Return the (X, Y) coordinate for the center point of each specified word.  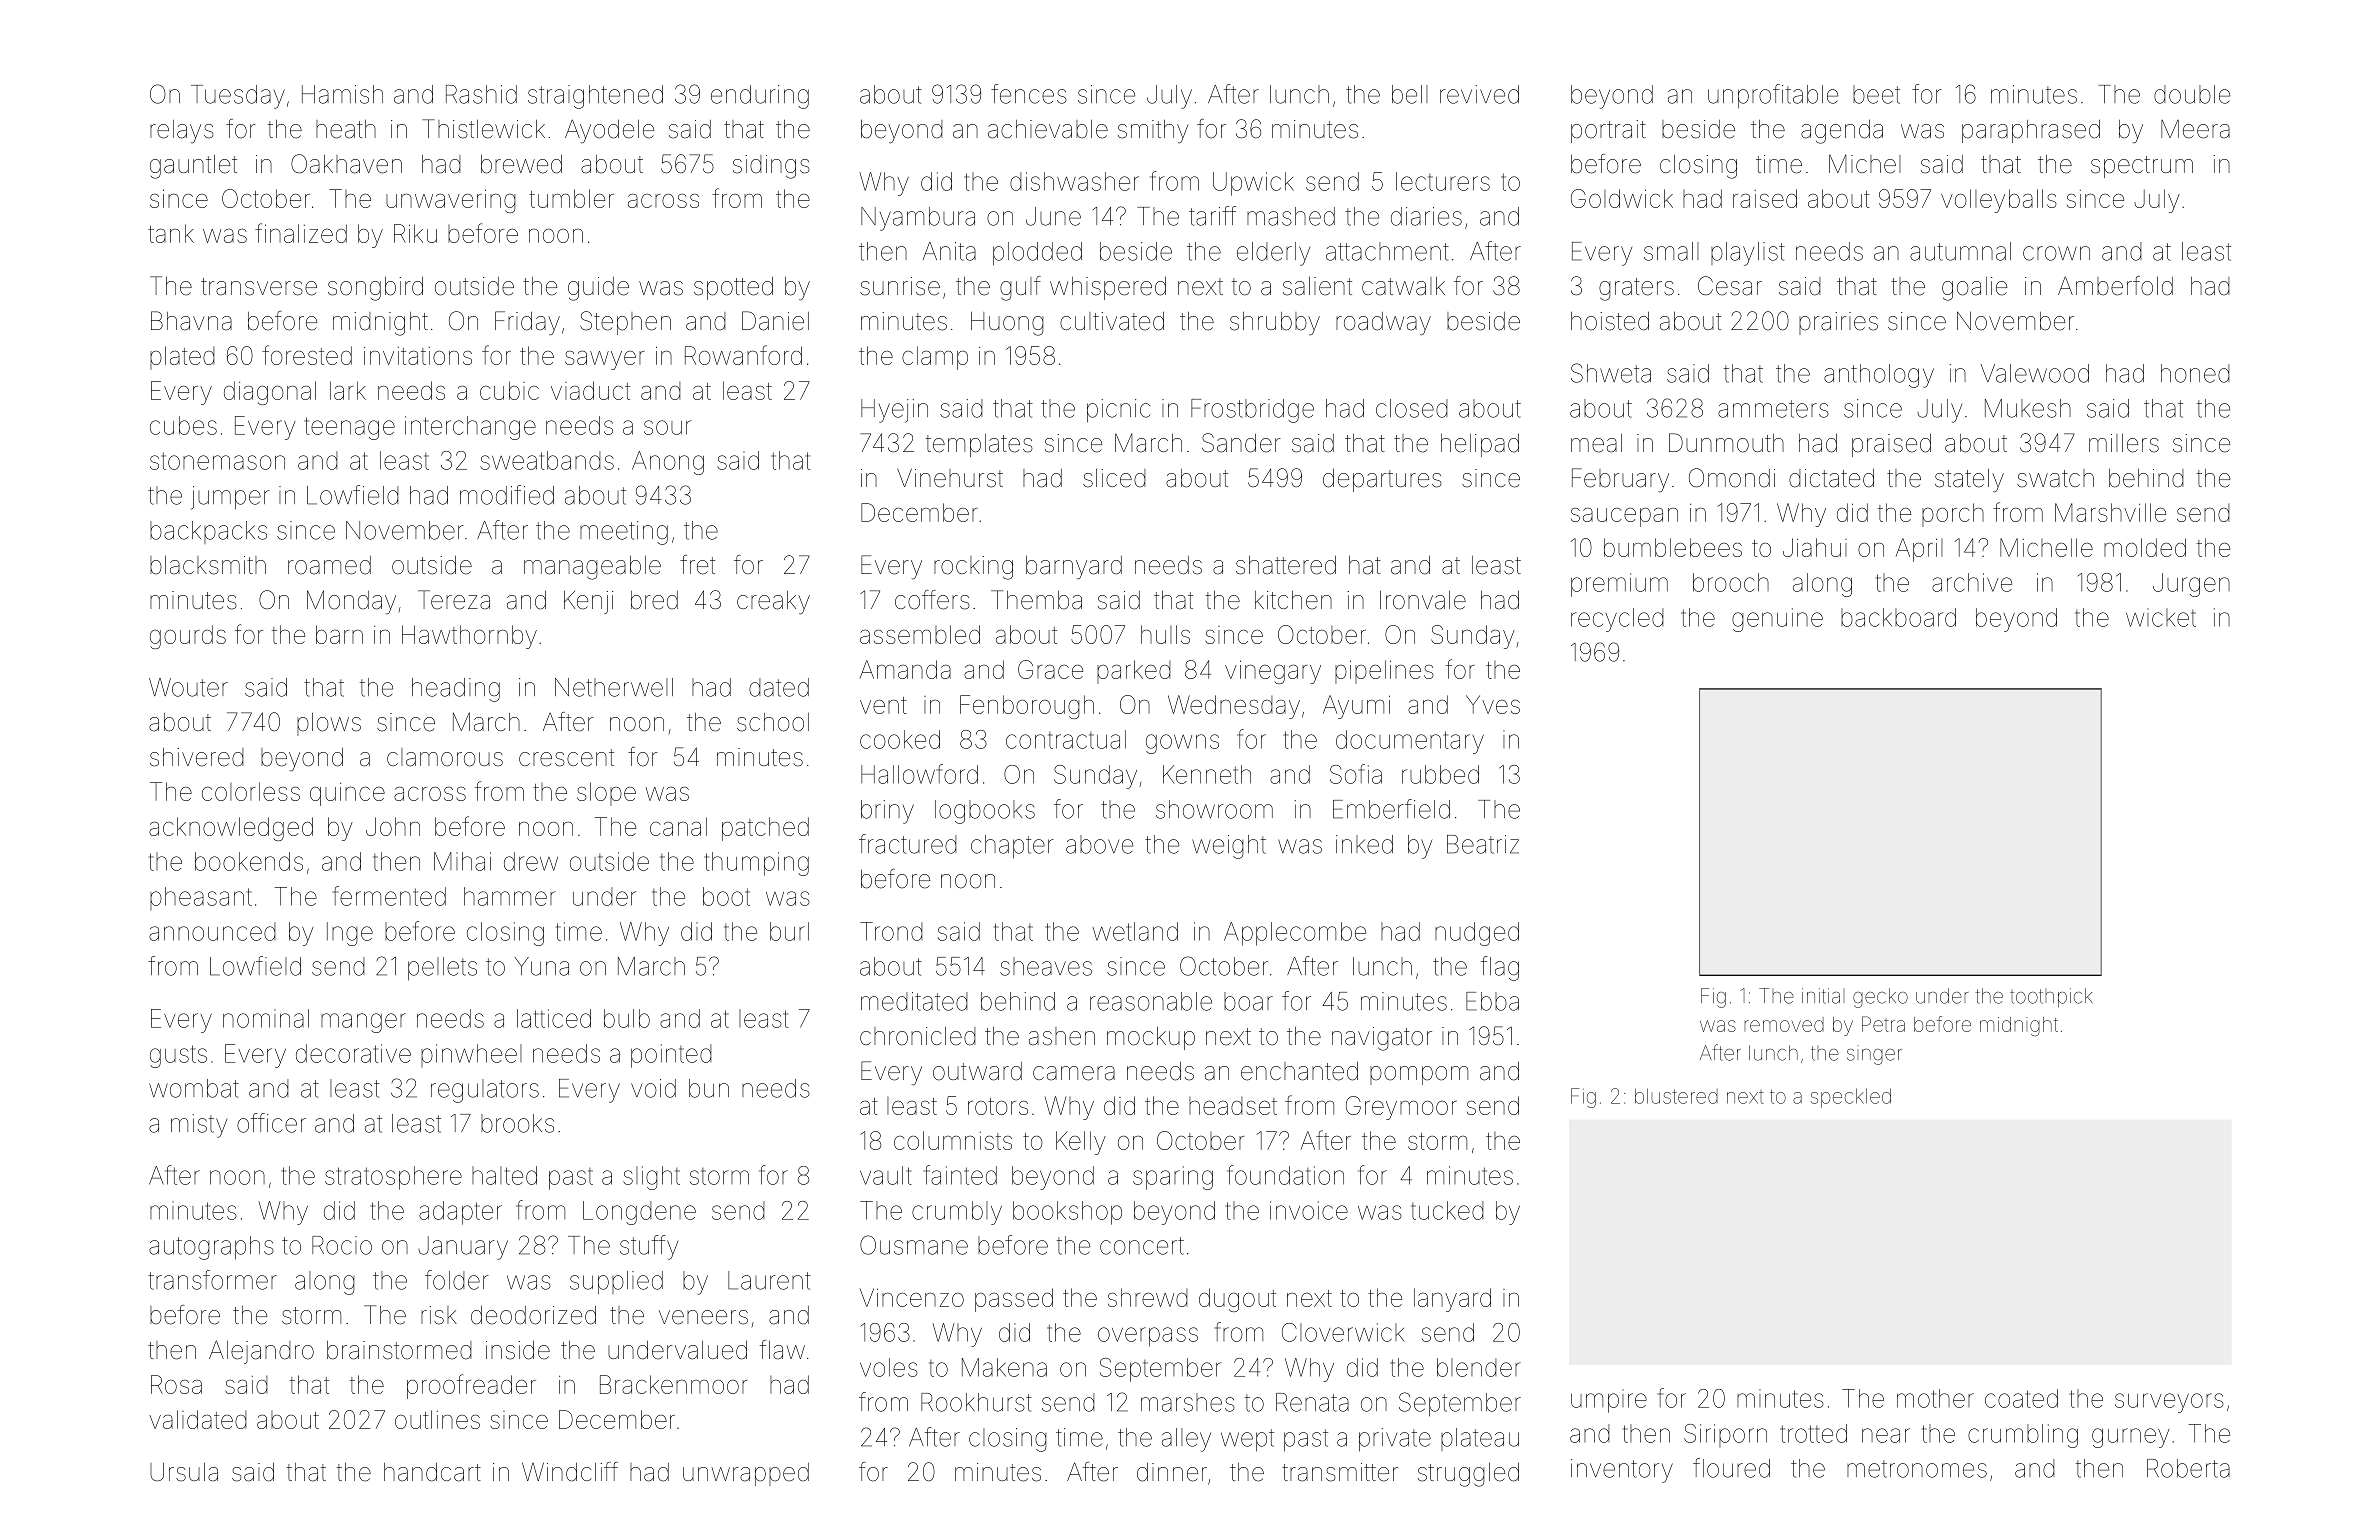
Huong (1007, 324)
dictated (1831, 478)
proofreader (471, 1386)
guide (598, 289)
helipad (1480, 445)
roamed (329, 565)
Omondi (1732, 478)
